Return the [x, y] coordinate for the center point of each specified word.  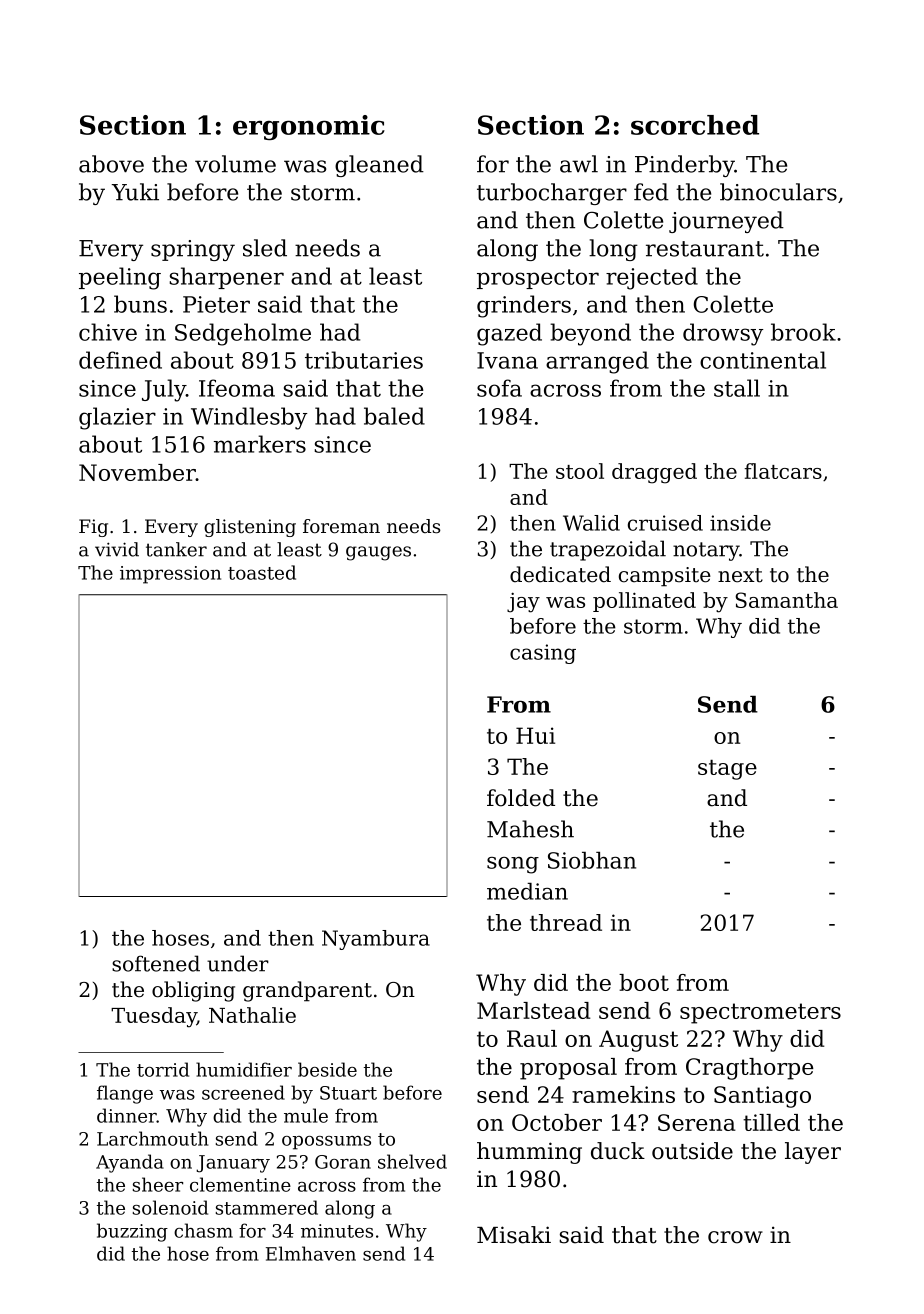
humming [529, 1153]
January [233, 1164]
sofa [499, 388]
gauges [378, 553]
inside [740, 523]
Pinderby [685, 166]
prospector [538, 279]
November [137, 472]
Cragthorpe [750, 1069]
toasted [262, 572]
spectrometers [760, 1013]
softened [156, 963]
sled [265, 248]
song [513, 865]
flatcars [783, 471]
